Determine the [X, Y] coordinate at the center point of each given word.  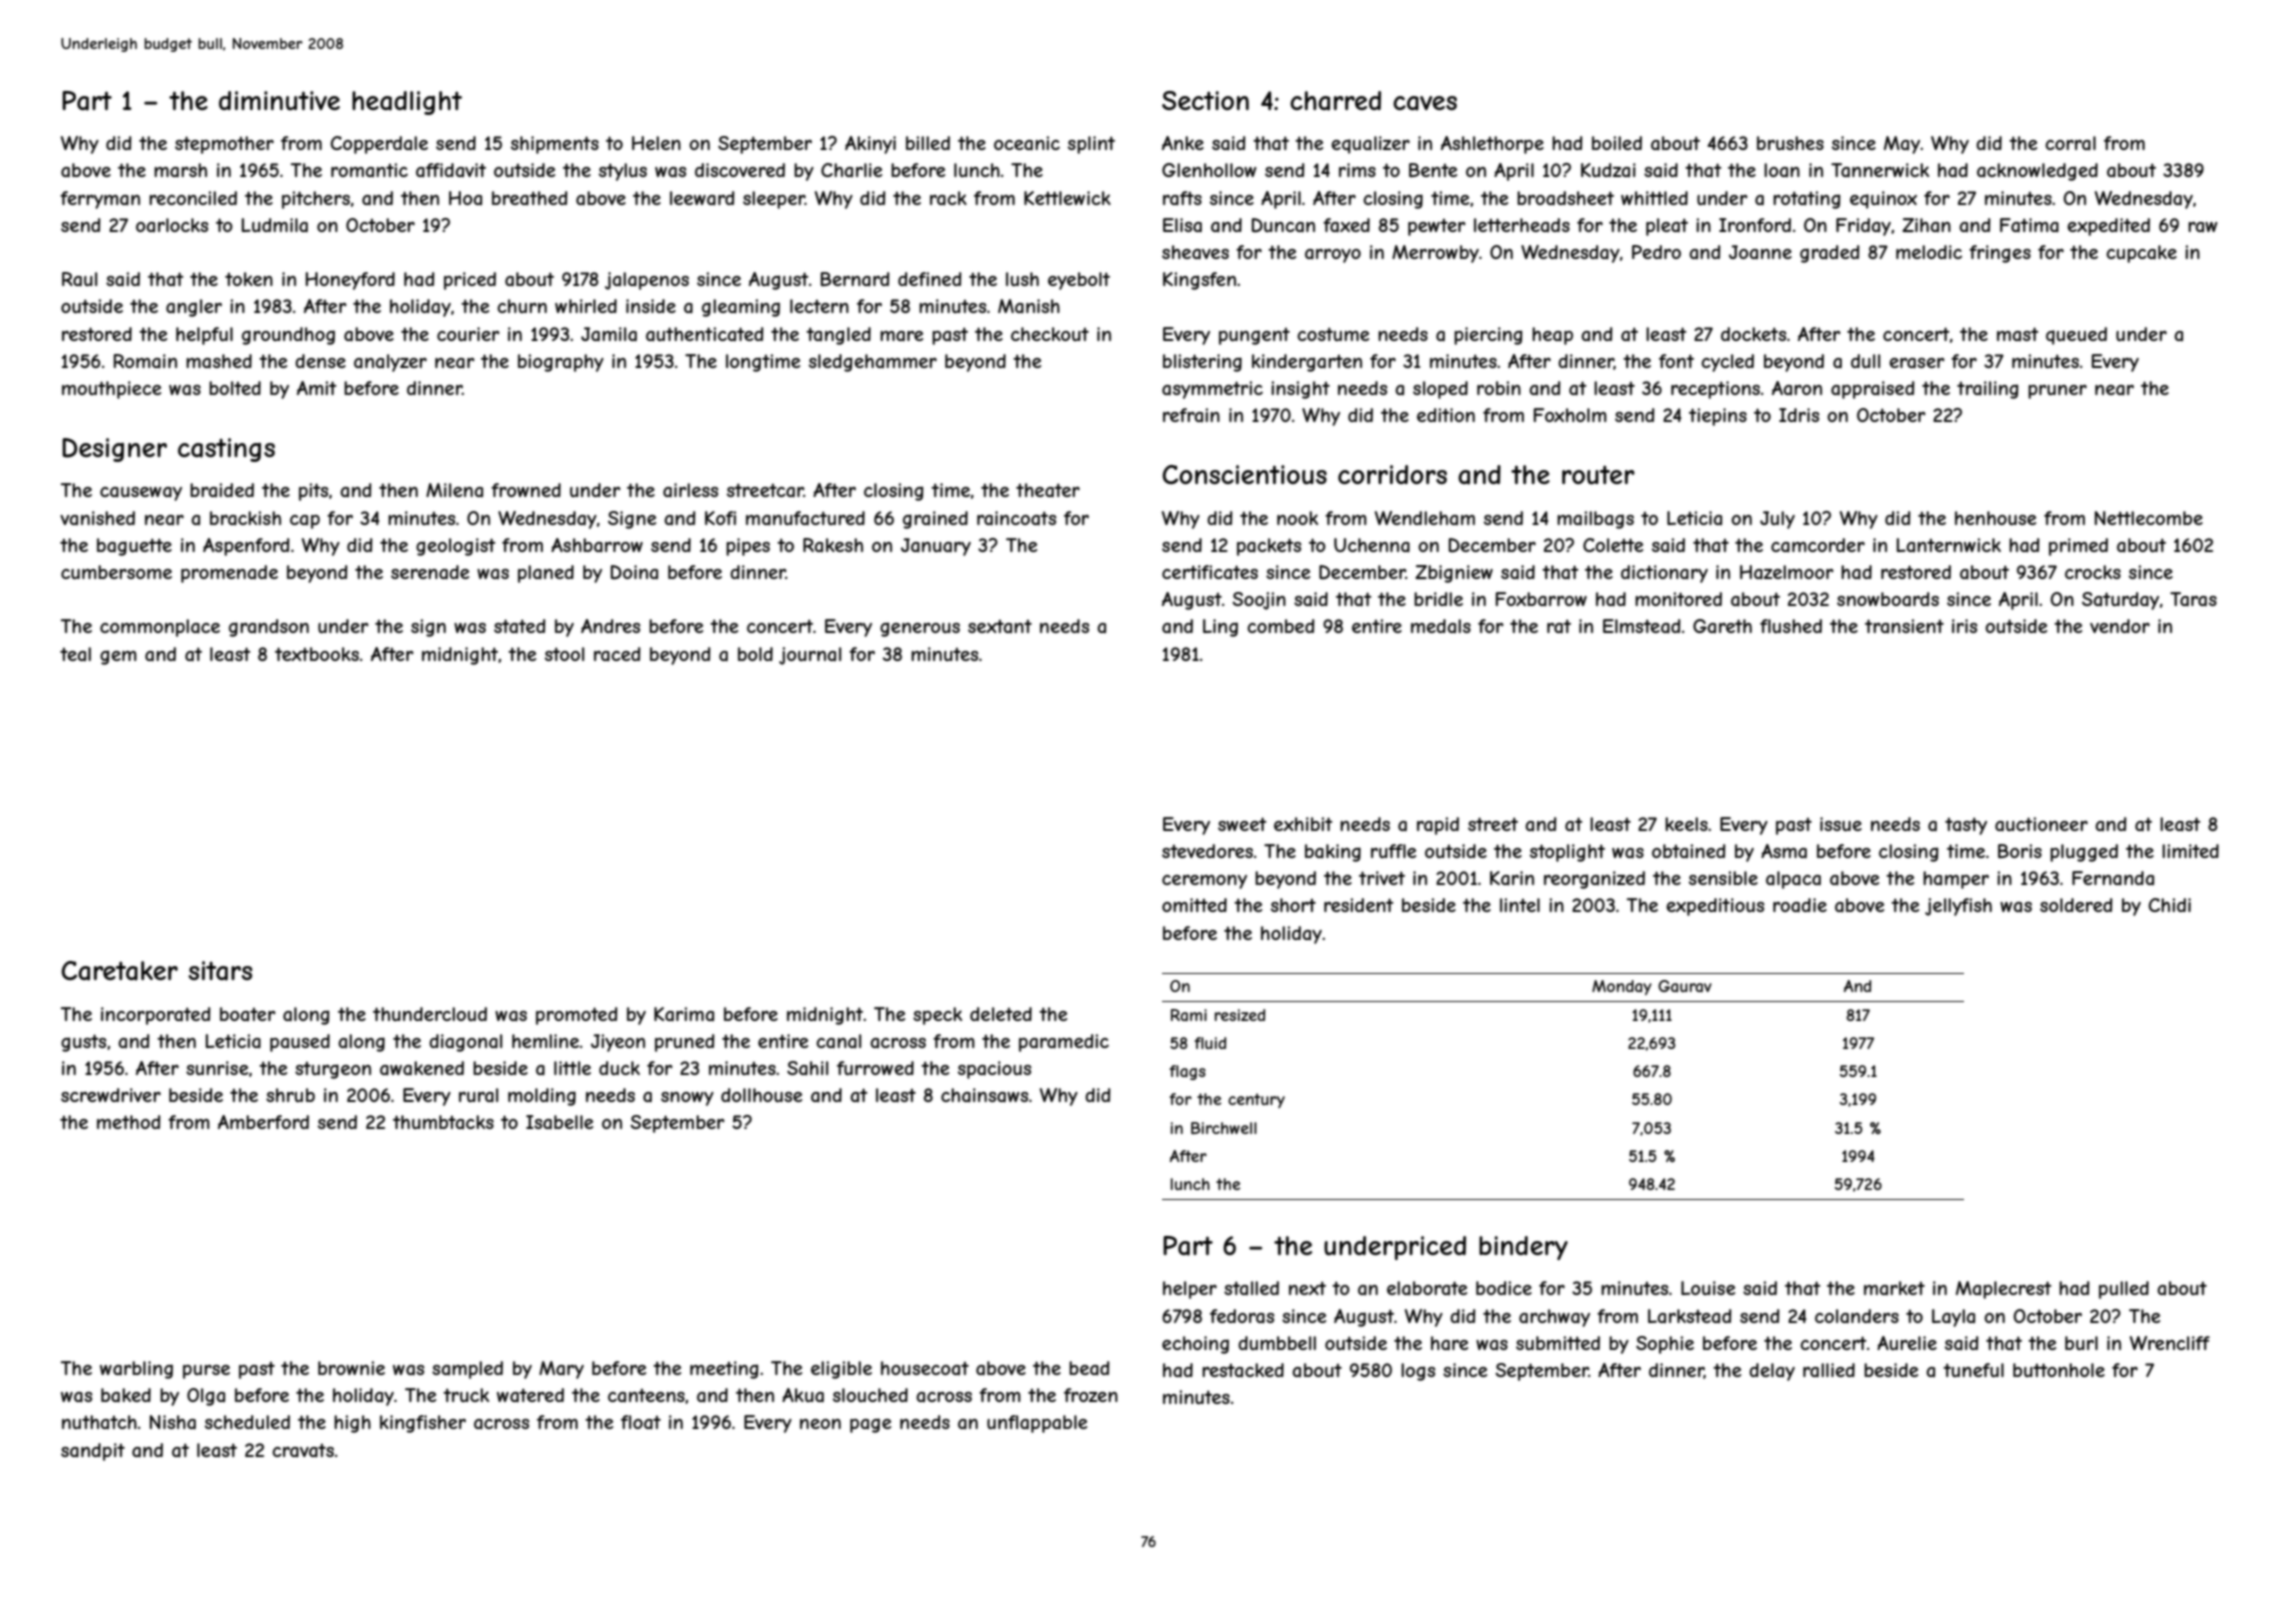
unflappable [1037, 1424]
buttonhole [2059, 1370]
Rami [1189, 1015]
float [641, 1422]
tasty [1966, 826]
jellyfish [1958, 907]
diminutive [279, 100]
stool [564, 654]
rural [478, 1095]
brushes [1790, 143]
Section [1205, 100]
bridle [1438, 599]
